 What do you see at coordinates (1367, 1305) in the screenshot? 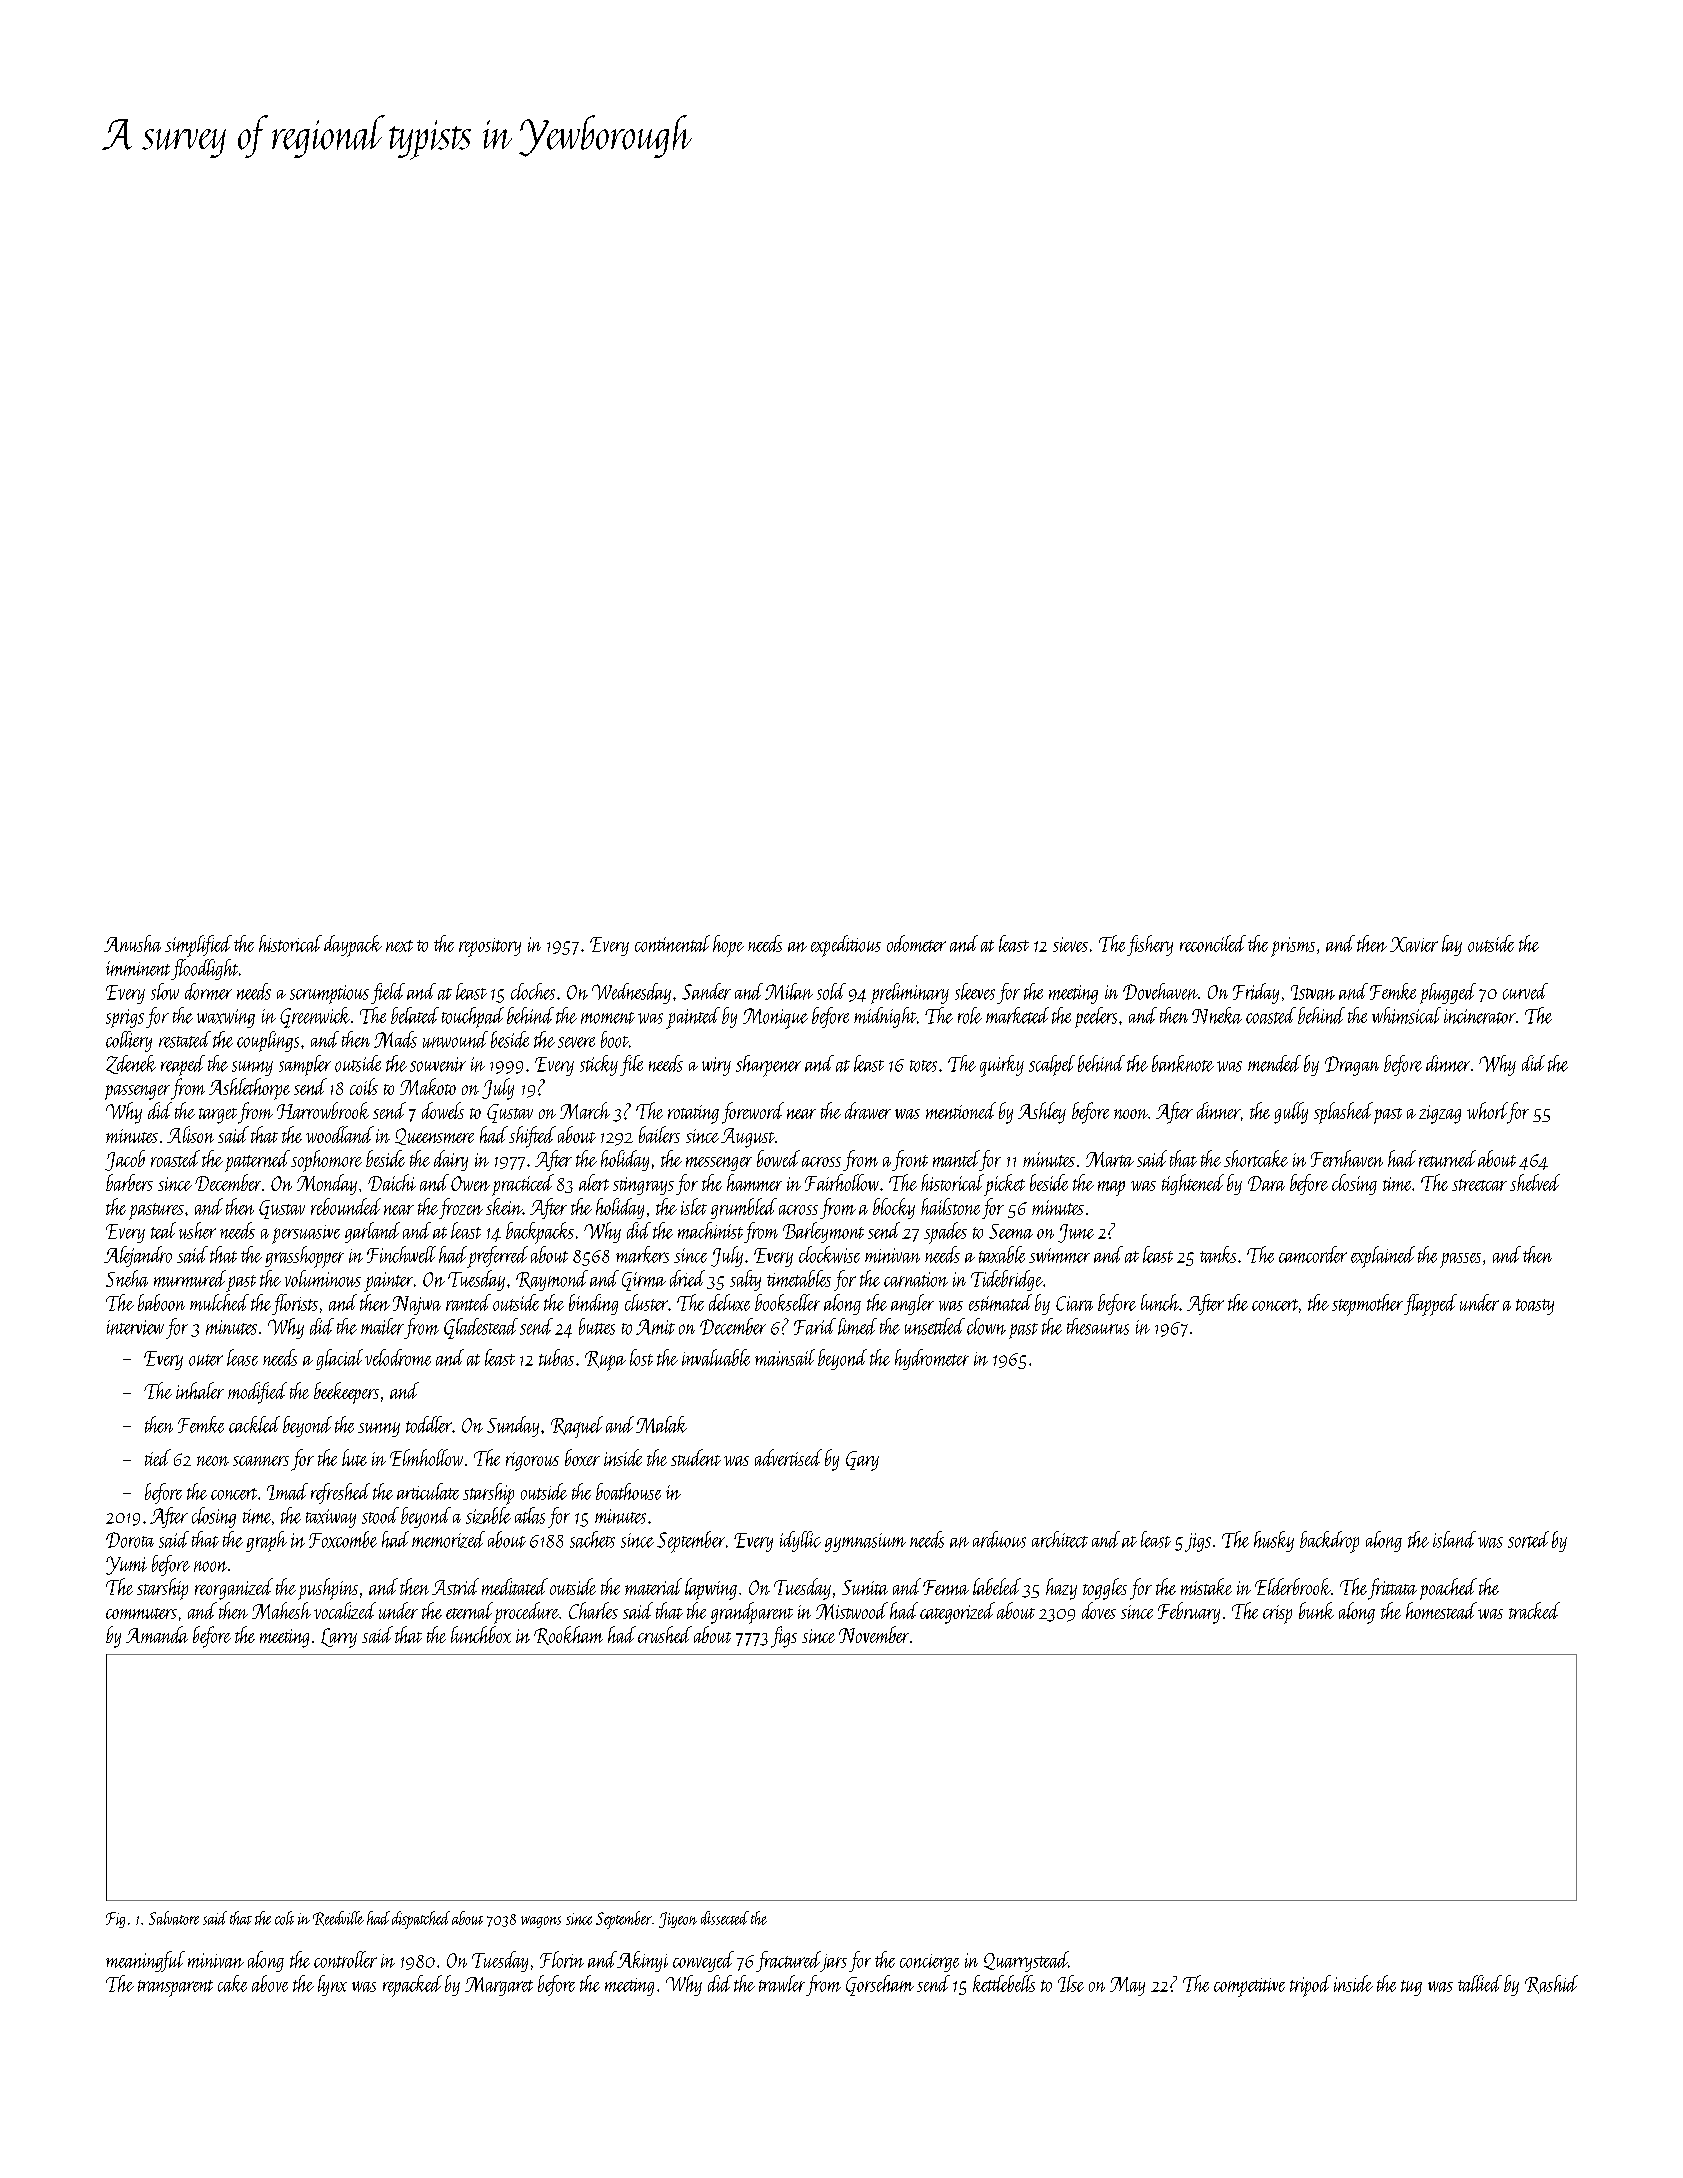
I see `stepmother` at bounding box center [1367, 1305].
